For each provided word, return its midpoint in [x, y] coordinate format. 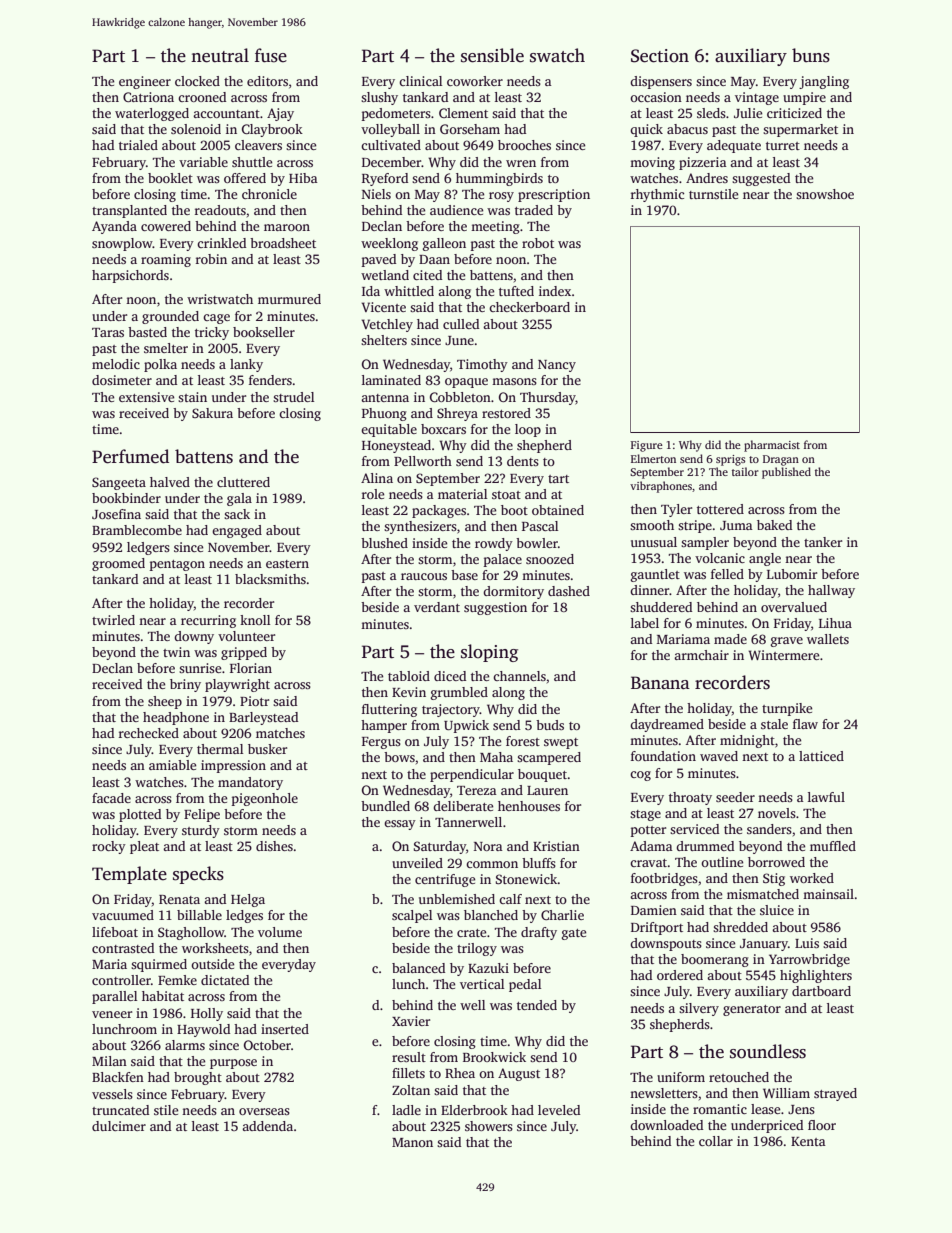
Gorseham [470, 129]
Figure [647, 446]
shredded [740, 927]
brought [198, 1078]
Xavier [411, 1021]
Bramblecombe [137, 530]
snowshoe [825, 194]
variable [203, 162]
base [464, 575]
